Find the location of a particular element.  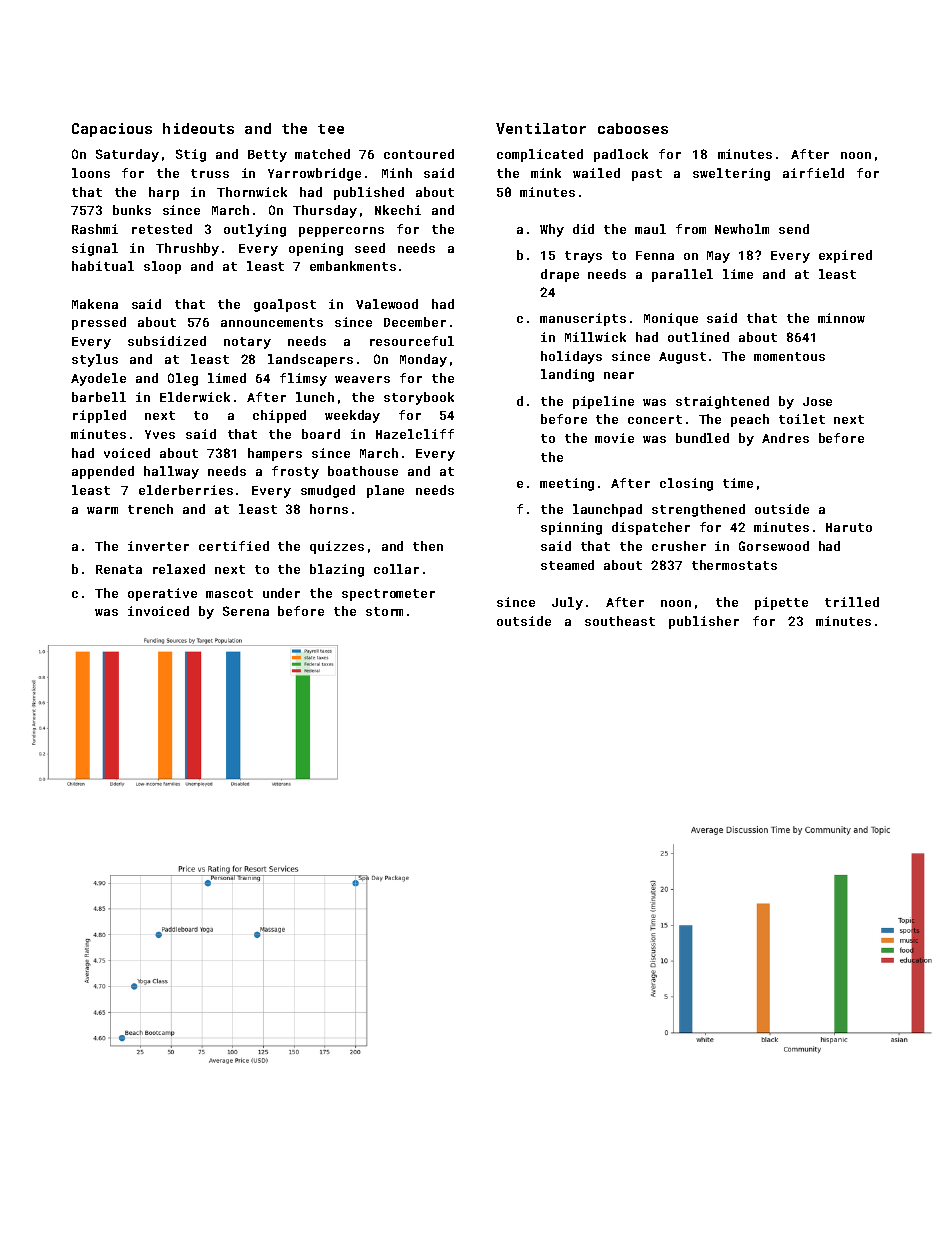

inverter is located at coordinates (158, 546).
